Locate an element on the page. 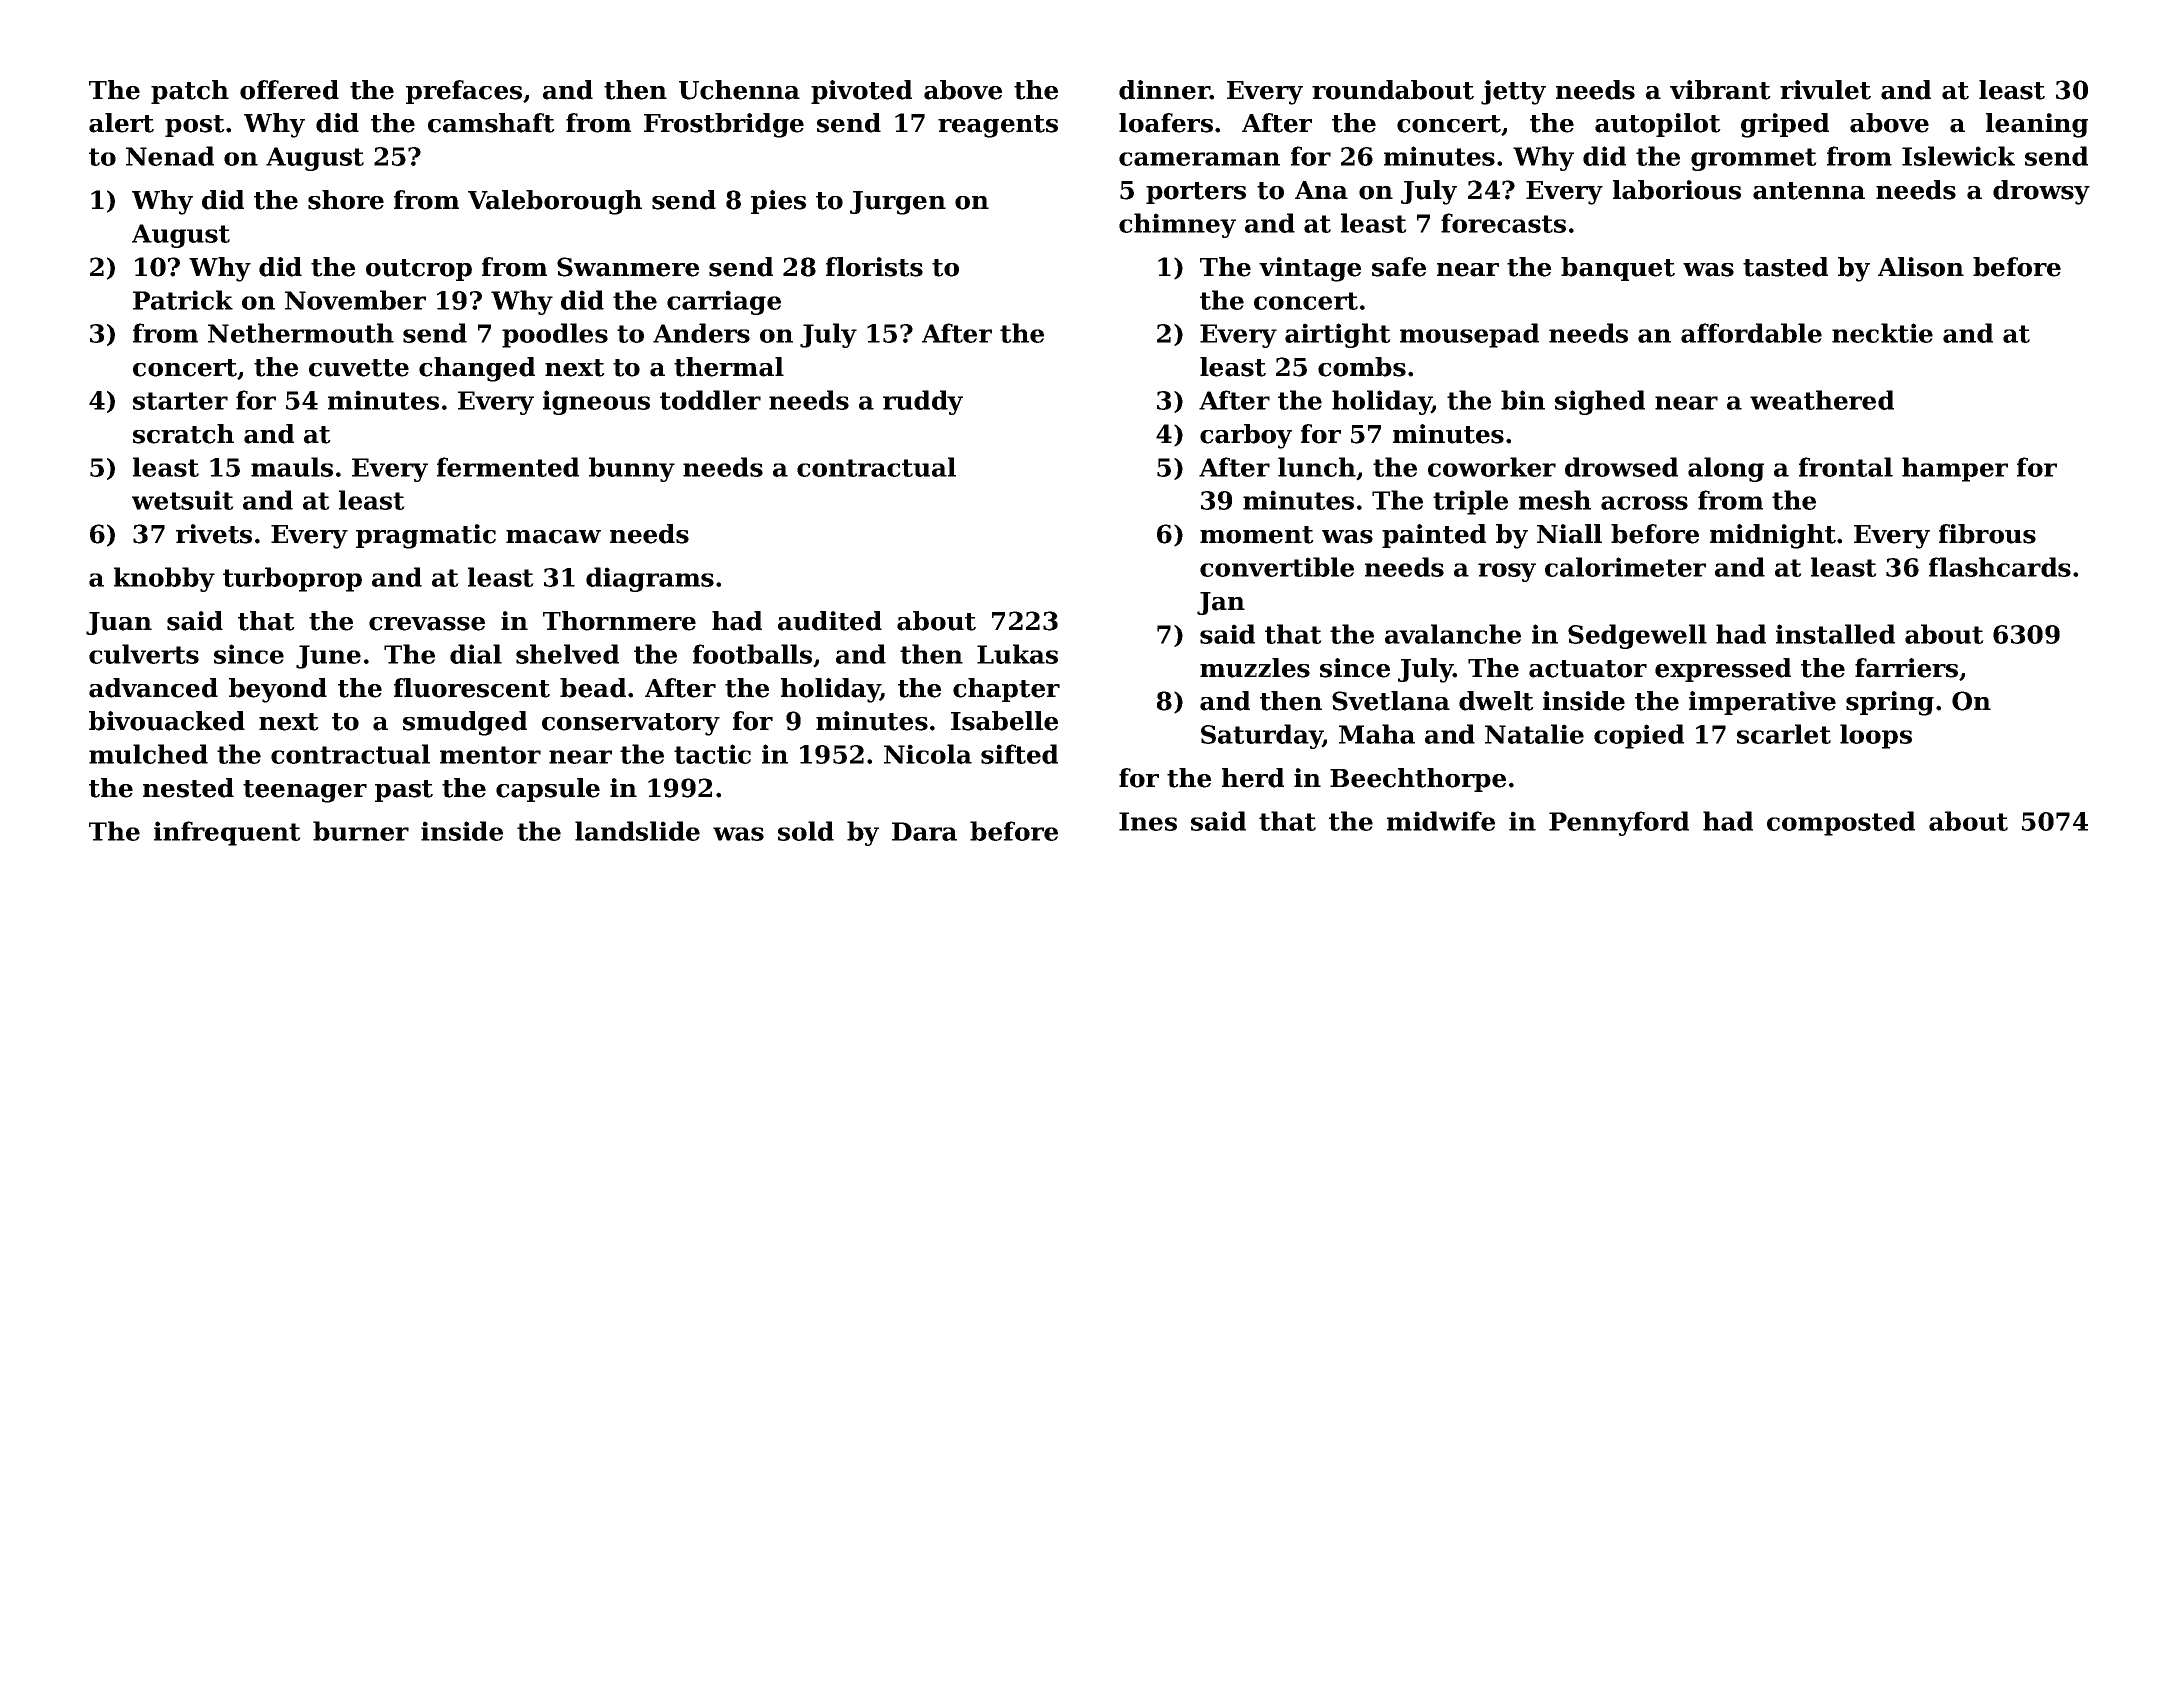  Alison is located at coordinates (1921, 267).
